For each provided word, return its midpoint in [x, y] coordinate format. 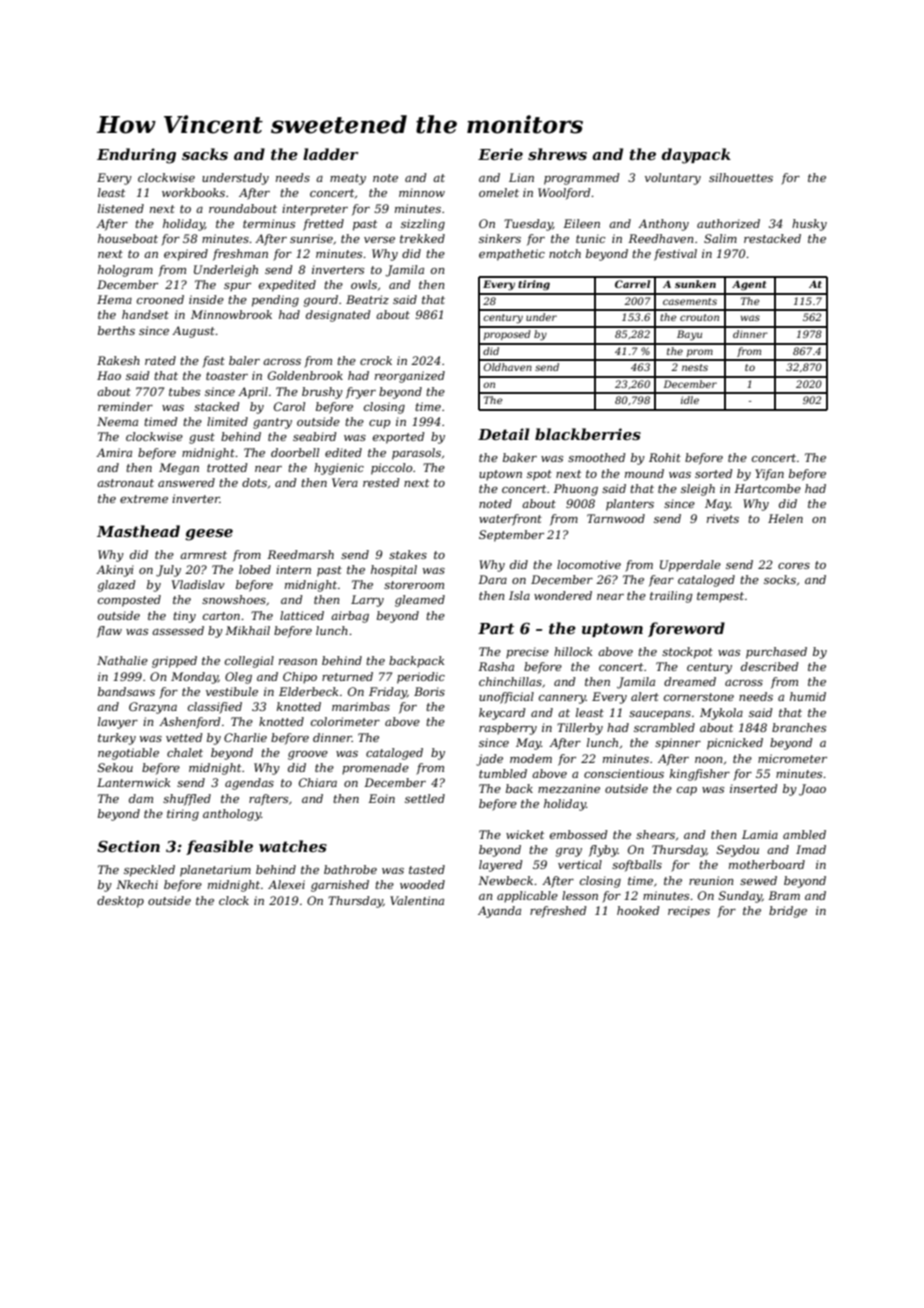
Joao [812, 790]
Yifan [769, 475]
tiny [184, 617]
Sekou [115, 767]
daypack [696, 156]
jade [489, 760]
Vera [345, 482]
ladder [330, 154]
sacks [205, 154]
